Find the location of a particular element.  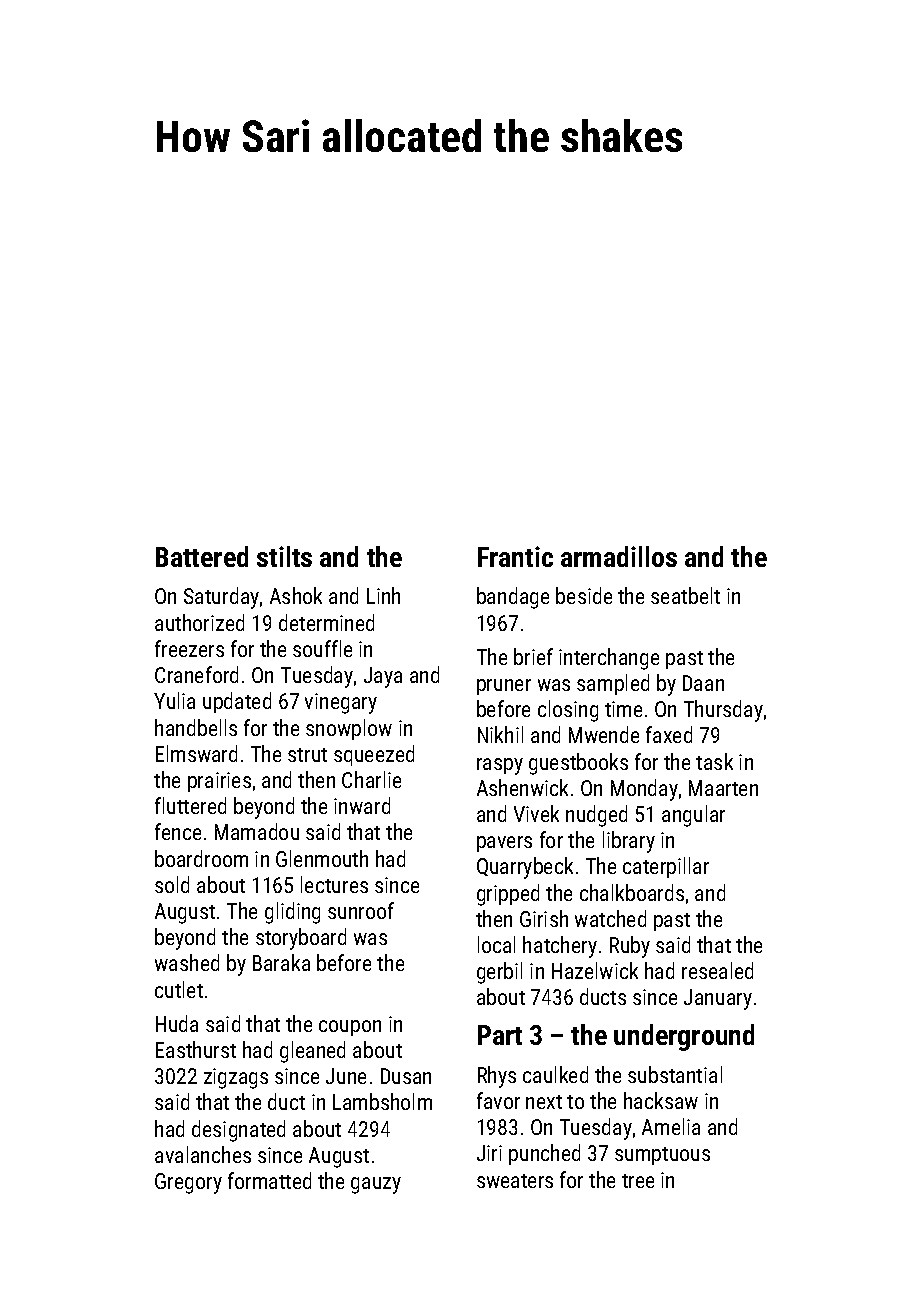

fence is located at coordinates (178, 831).
